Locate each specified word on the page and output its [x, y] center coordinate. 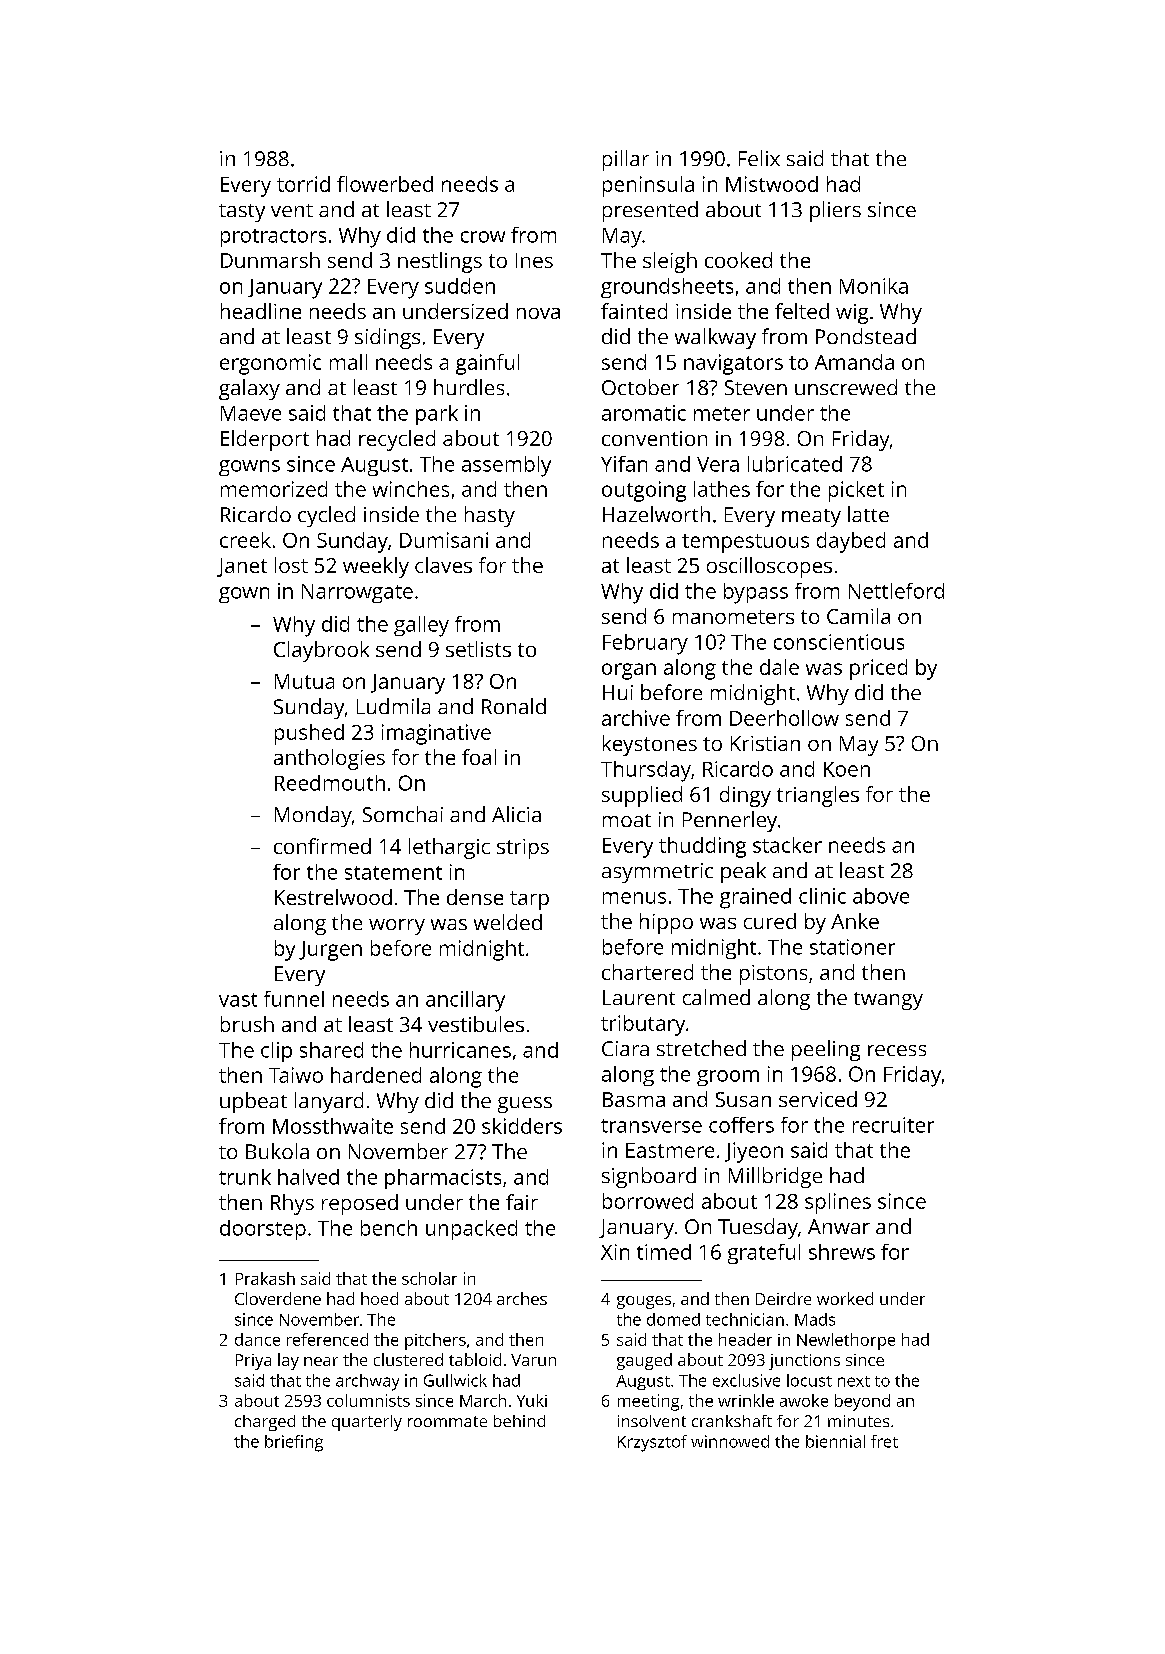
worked [845, 1298]
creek [245, 540]
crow [483, 237]
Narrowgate [357, 593]
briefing [294, 1443]
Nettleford [896, 591]
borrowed [648, 1201]
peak [743, 872]
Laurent [639, 997]
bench [389, 1228]
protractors [273, 238]
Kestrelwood [333, 897]
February [645, 644]
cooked [738, 260]
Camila [858, 616]
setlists [478, 649]
